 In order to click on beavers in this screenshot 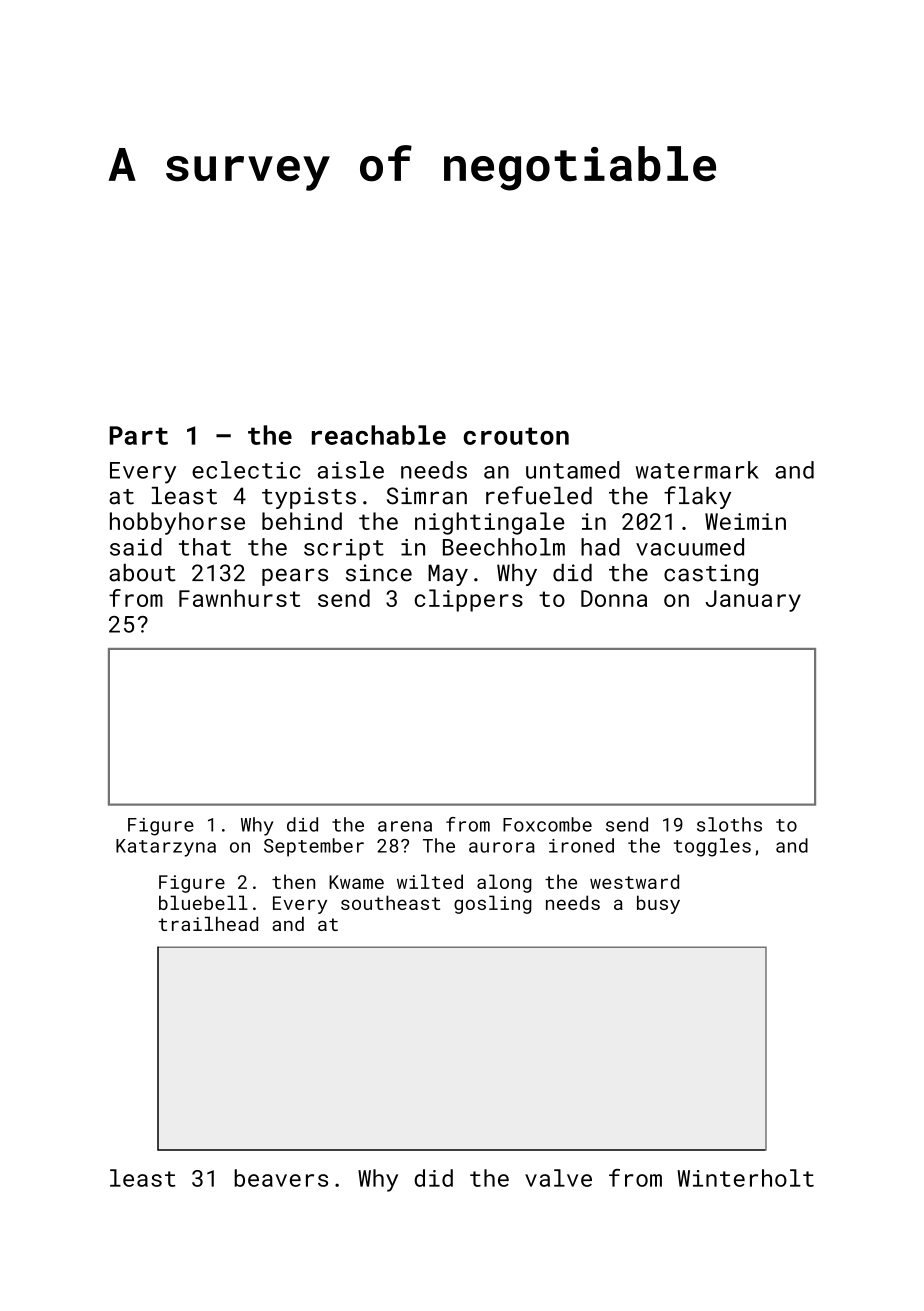, I will do `click(281, 1178)`.
